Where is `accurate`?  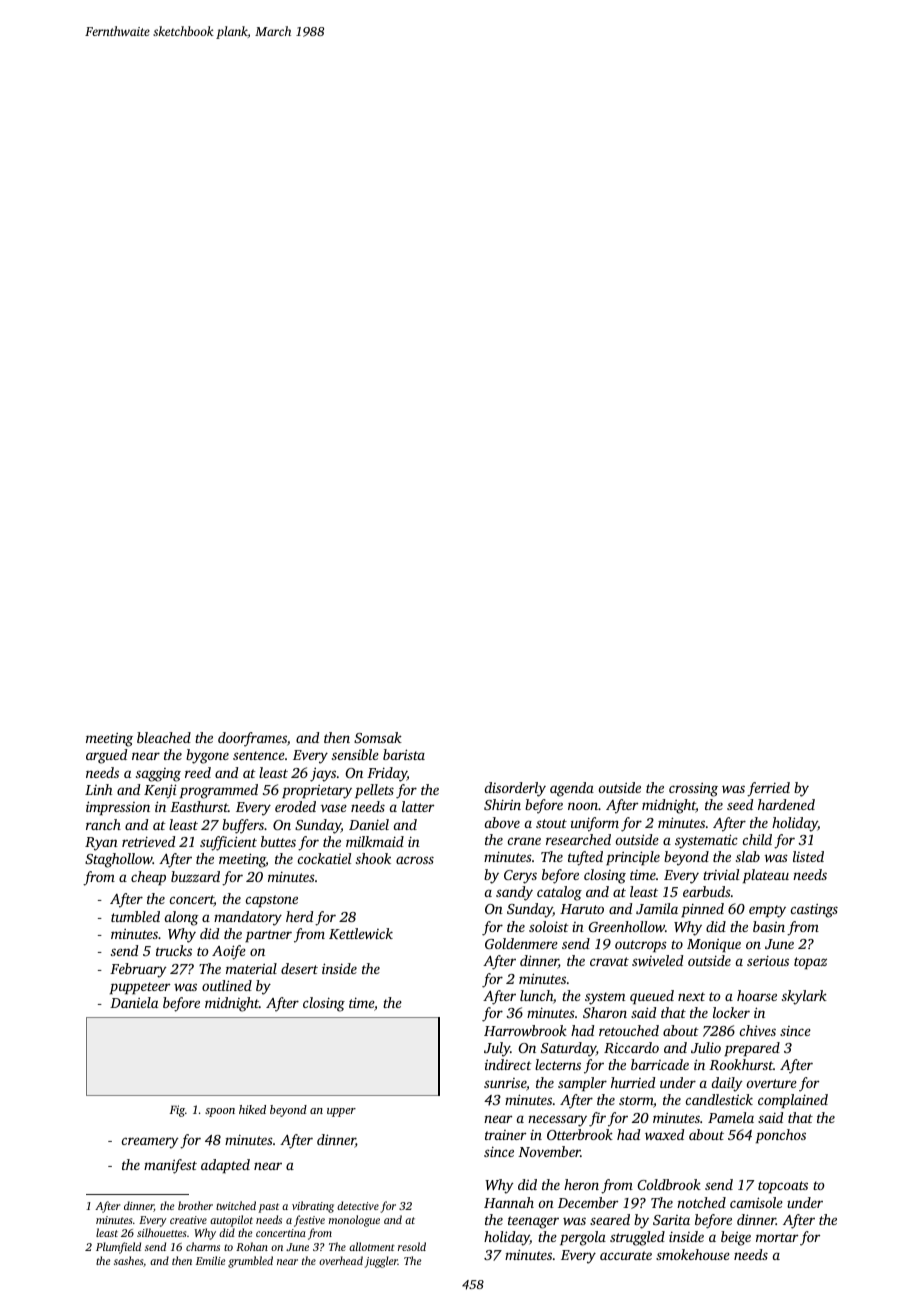 accurate is located at coordinates (626, 1255).
